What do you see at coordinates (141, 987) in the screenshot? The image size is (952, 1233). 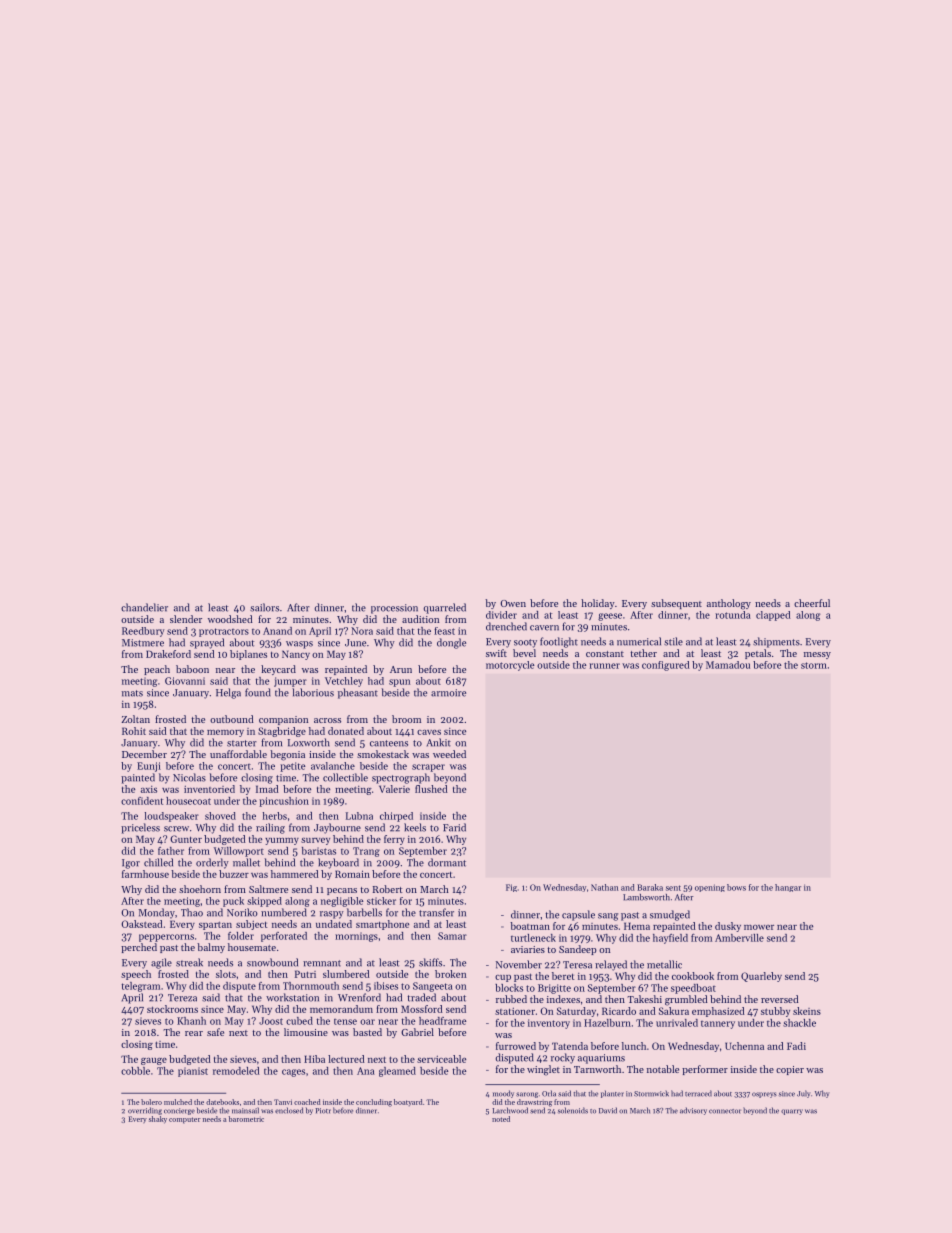 I see `telegram` at bounding box center [141, 987].
